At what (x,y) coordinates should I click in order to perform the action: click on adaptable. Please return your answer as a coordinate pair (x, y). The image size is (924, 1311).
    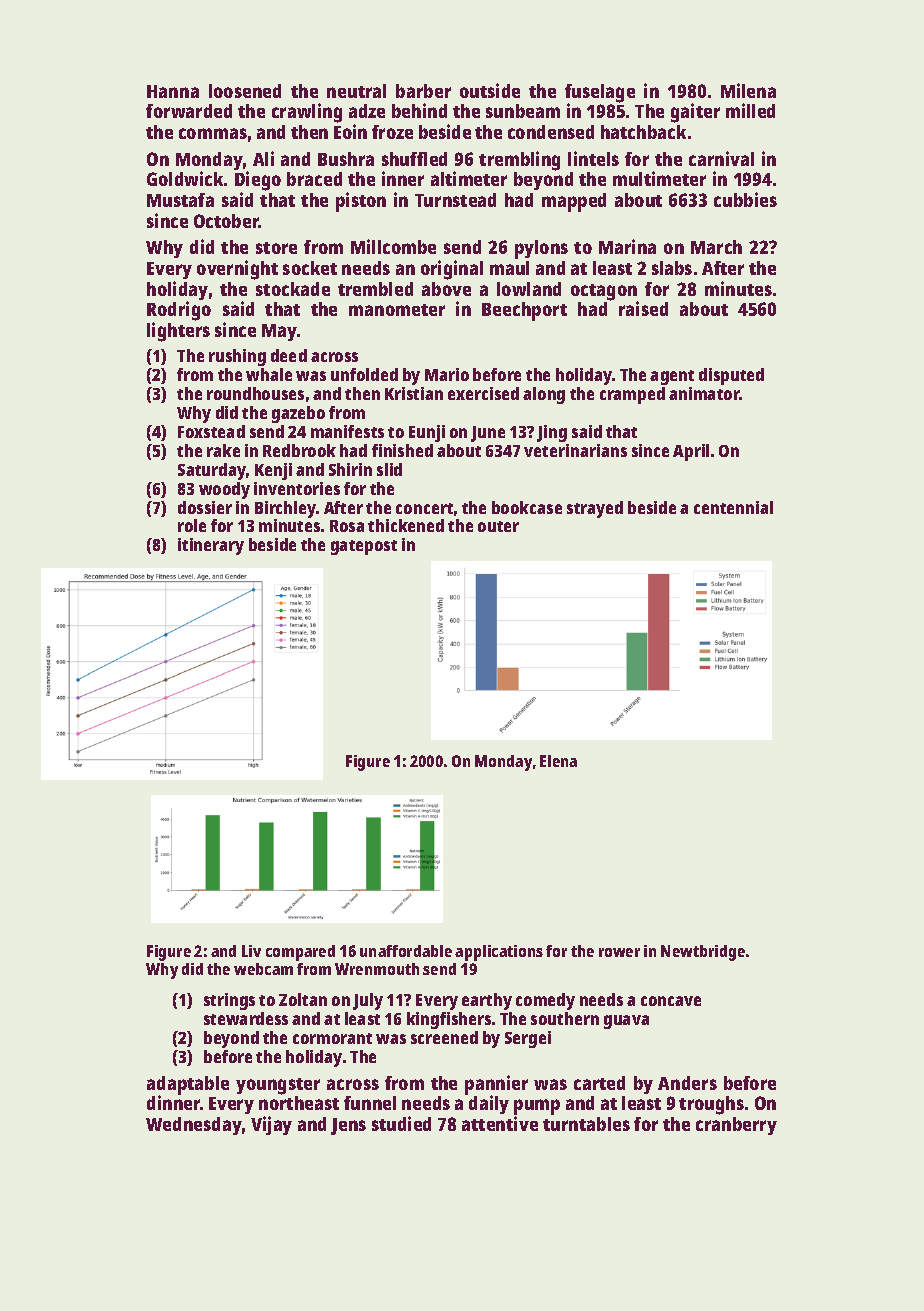
    Looking at the image, I should click on (188, 1085).
